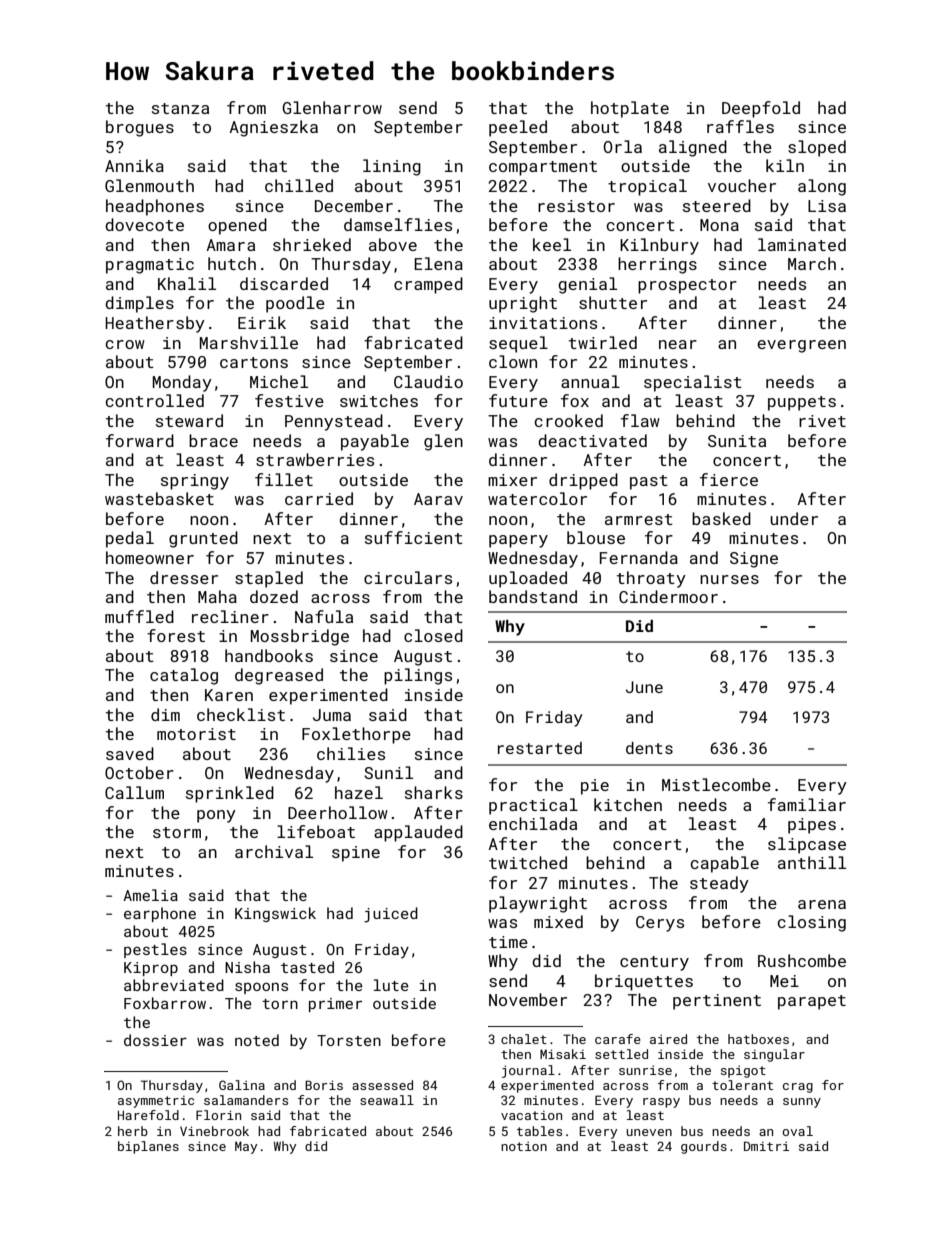 This page has height=1233, width=952. What do you see at coordinates (379, 400) in the page?
I see `switches` at bounding box center [379, 400].
